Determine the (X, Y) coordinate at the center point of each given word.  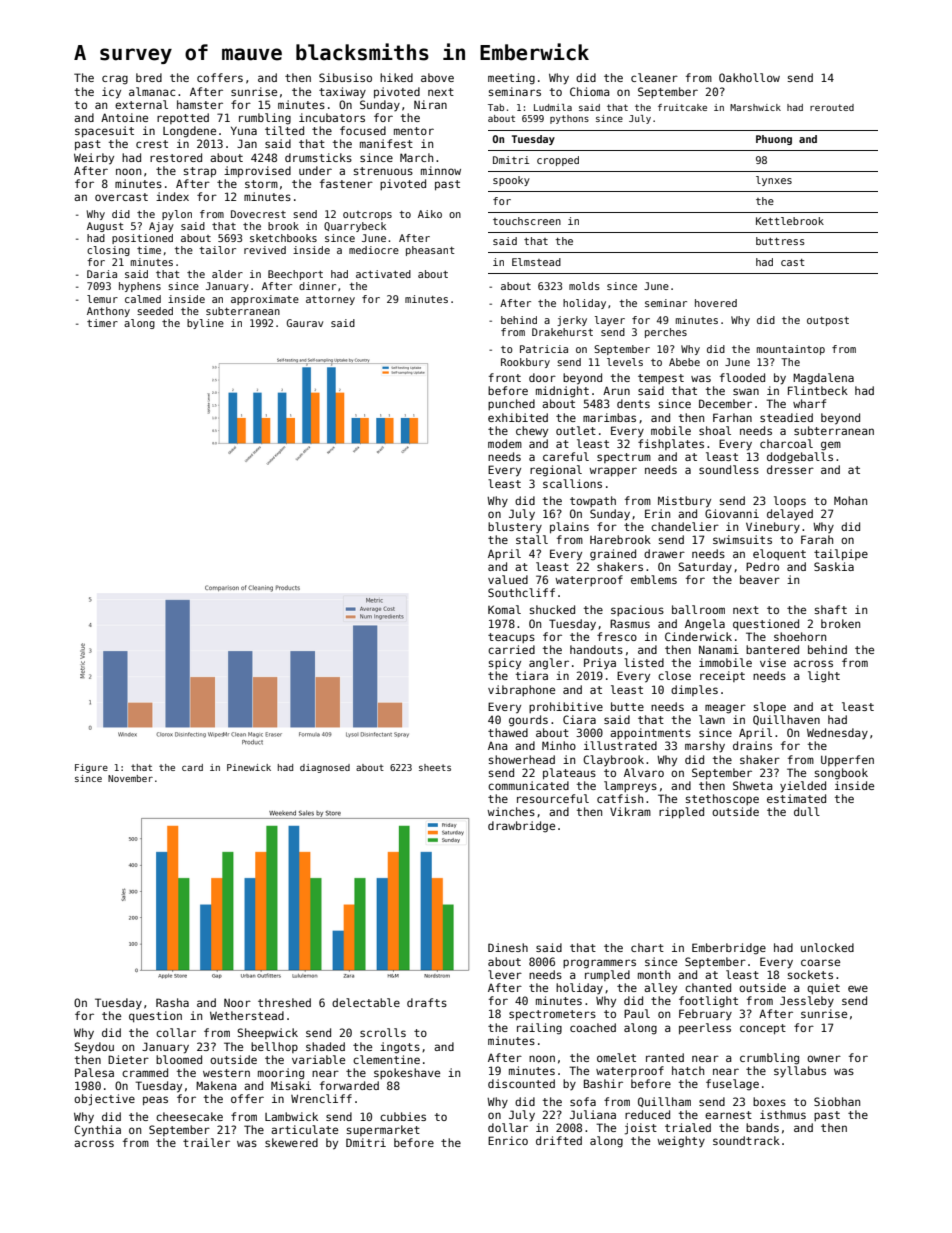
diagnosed (325, 768)
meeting (511, 79)
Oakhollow (749, 77)
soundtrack (746, 1140)
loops (790, 501)
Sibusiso (345, 77)
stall (532, 539)
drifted (559, 1140)
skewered (291, 1142)
